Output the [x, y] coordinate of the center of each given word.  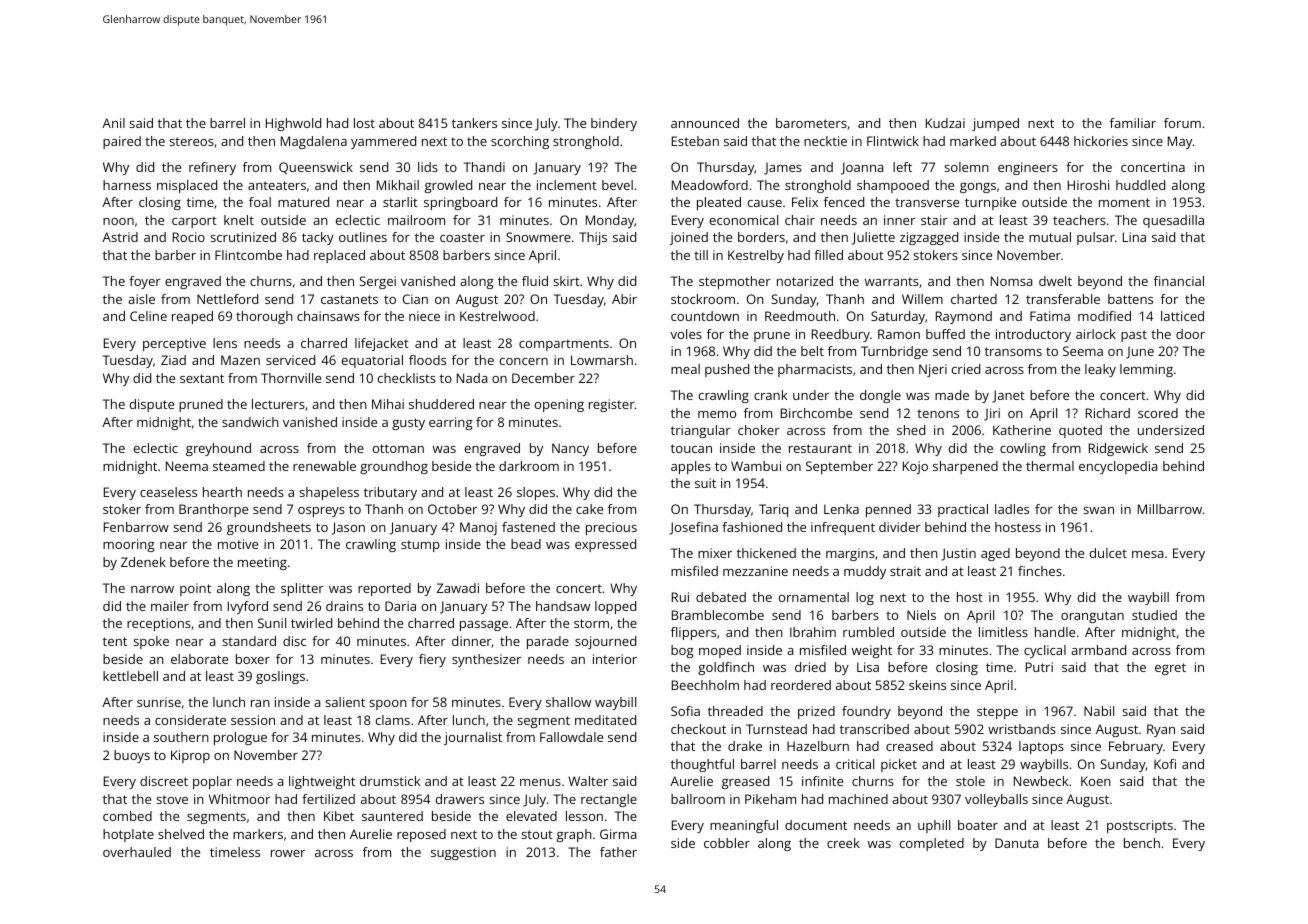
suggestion [463, 853]
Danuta [1017, 843]
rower [288, 853]
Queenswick [316, 168]
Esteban [695, 141]
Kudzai [945, 123]
